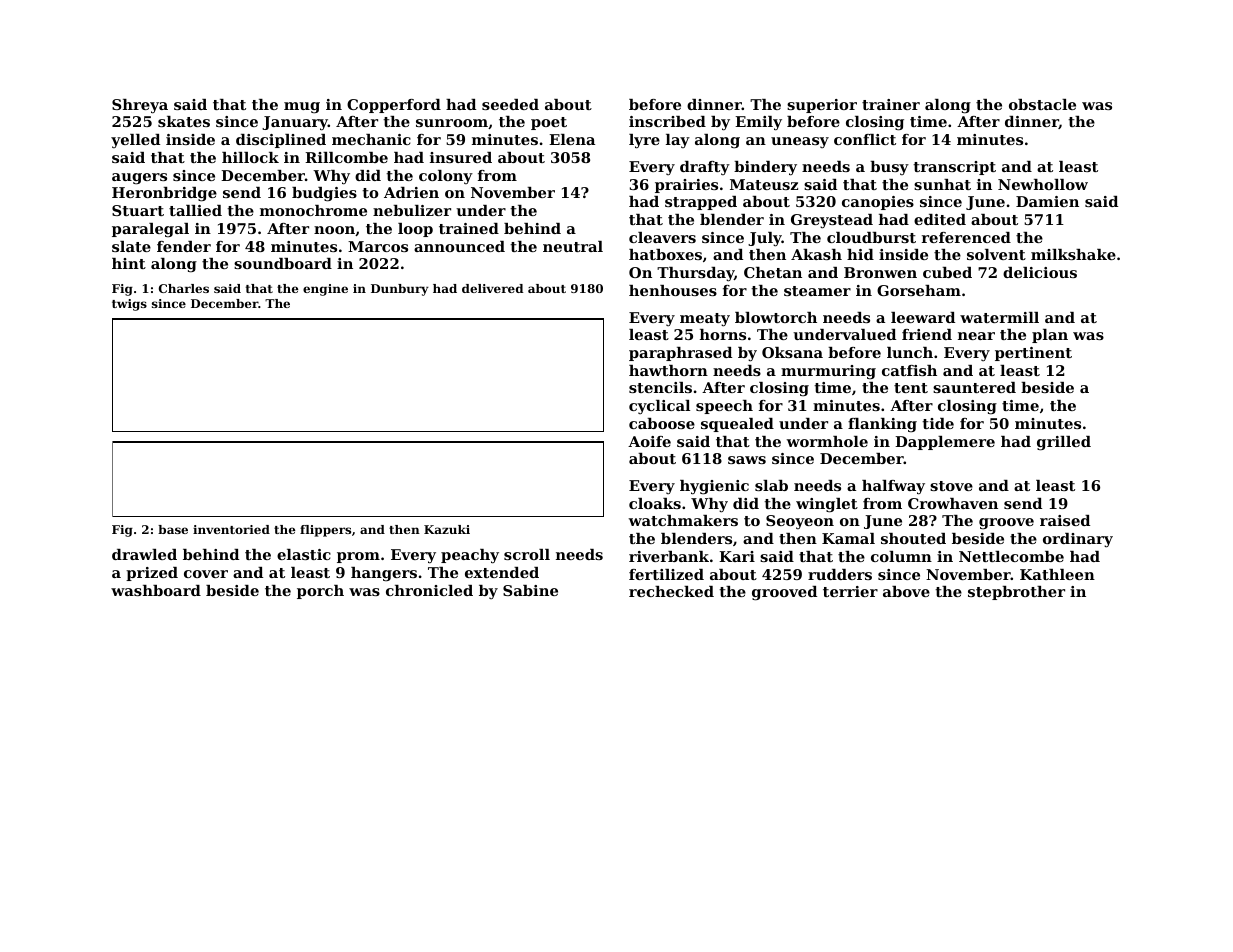 The width and height of the image is (1233, 952). What do you see at coordinates (358, 557) in the image?
I see `prom` at bounding box center [358, 557].
